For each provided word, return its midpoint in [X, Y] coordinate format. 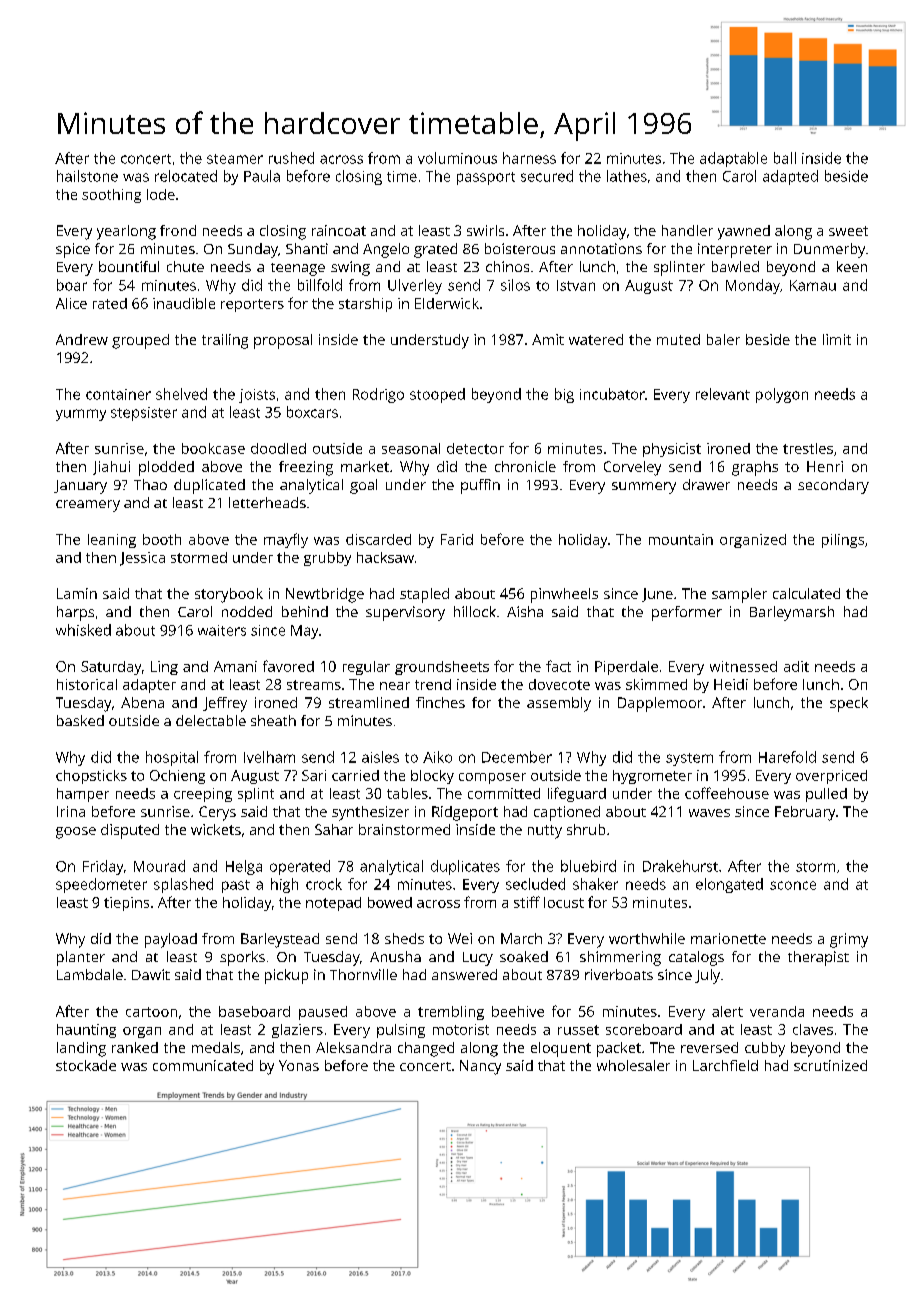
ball [785, 158]
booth [162, 539]
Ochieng [177, 777]
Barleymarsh [792, 613]
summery [644, 488]
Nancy [480, 1067]
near [395, 686]
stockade [86, 1065]
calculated [806, 593]
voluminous [457, 158]
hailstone [87, 176]
